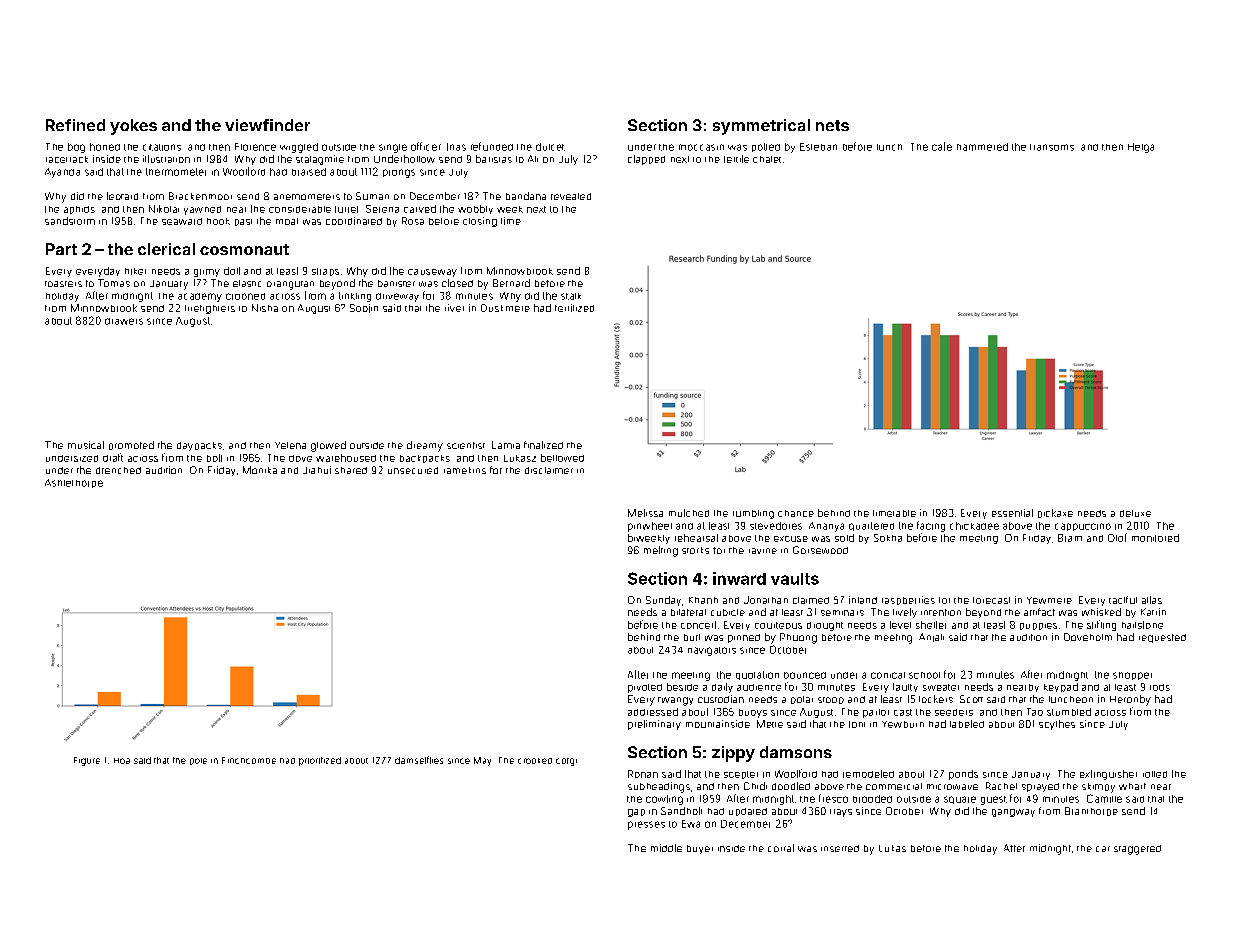 This image has height=952, width=1233. What do you see at coordinates (761, 127) in the image?
I see `symmetrical` at bounding box center [761, 127].
